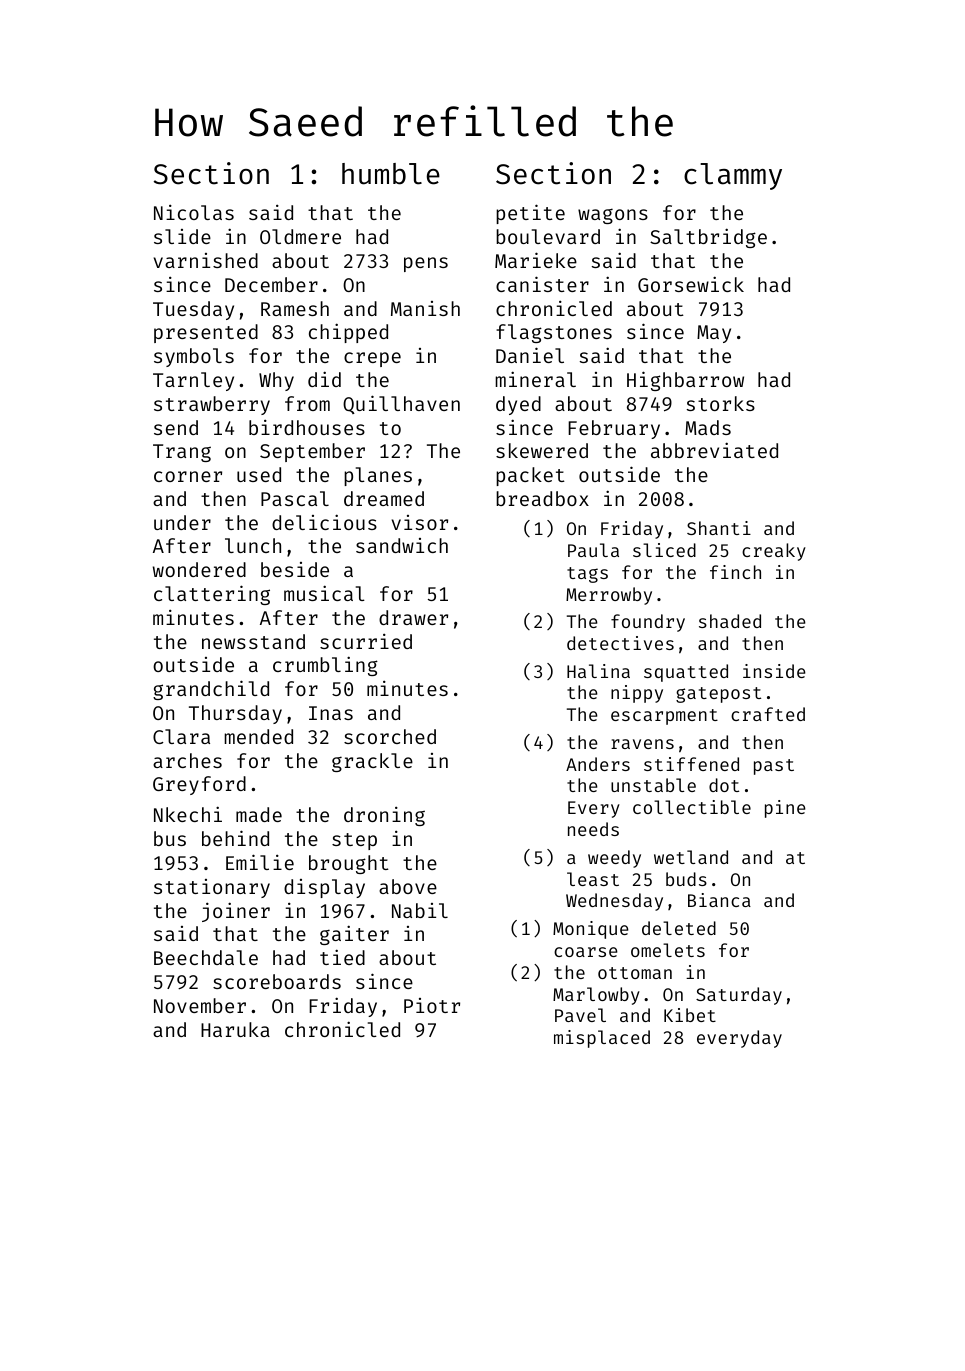 This page has height=1371, width=965. I want to click on misplaced, so click(602, 1039).
